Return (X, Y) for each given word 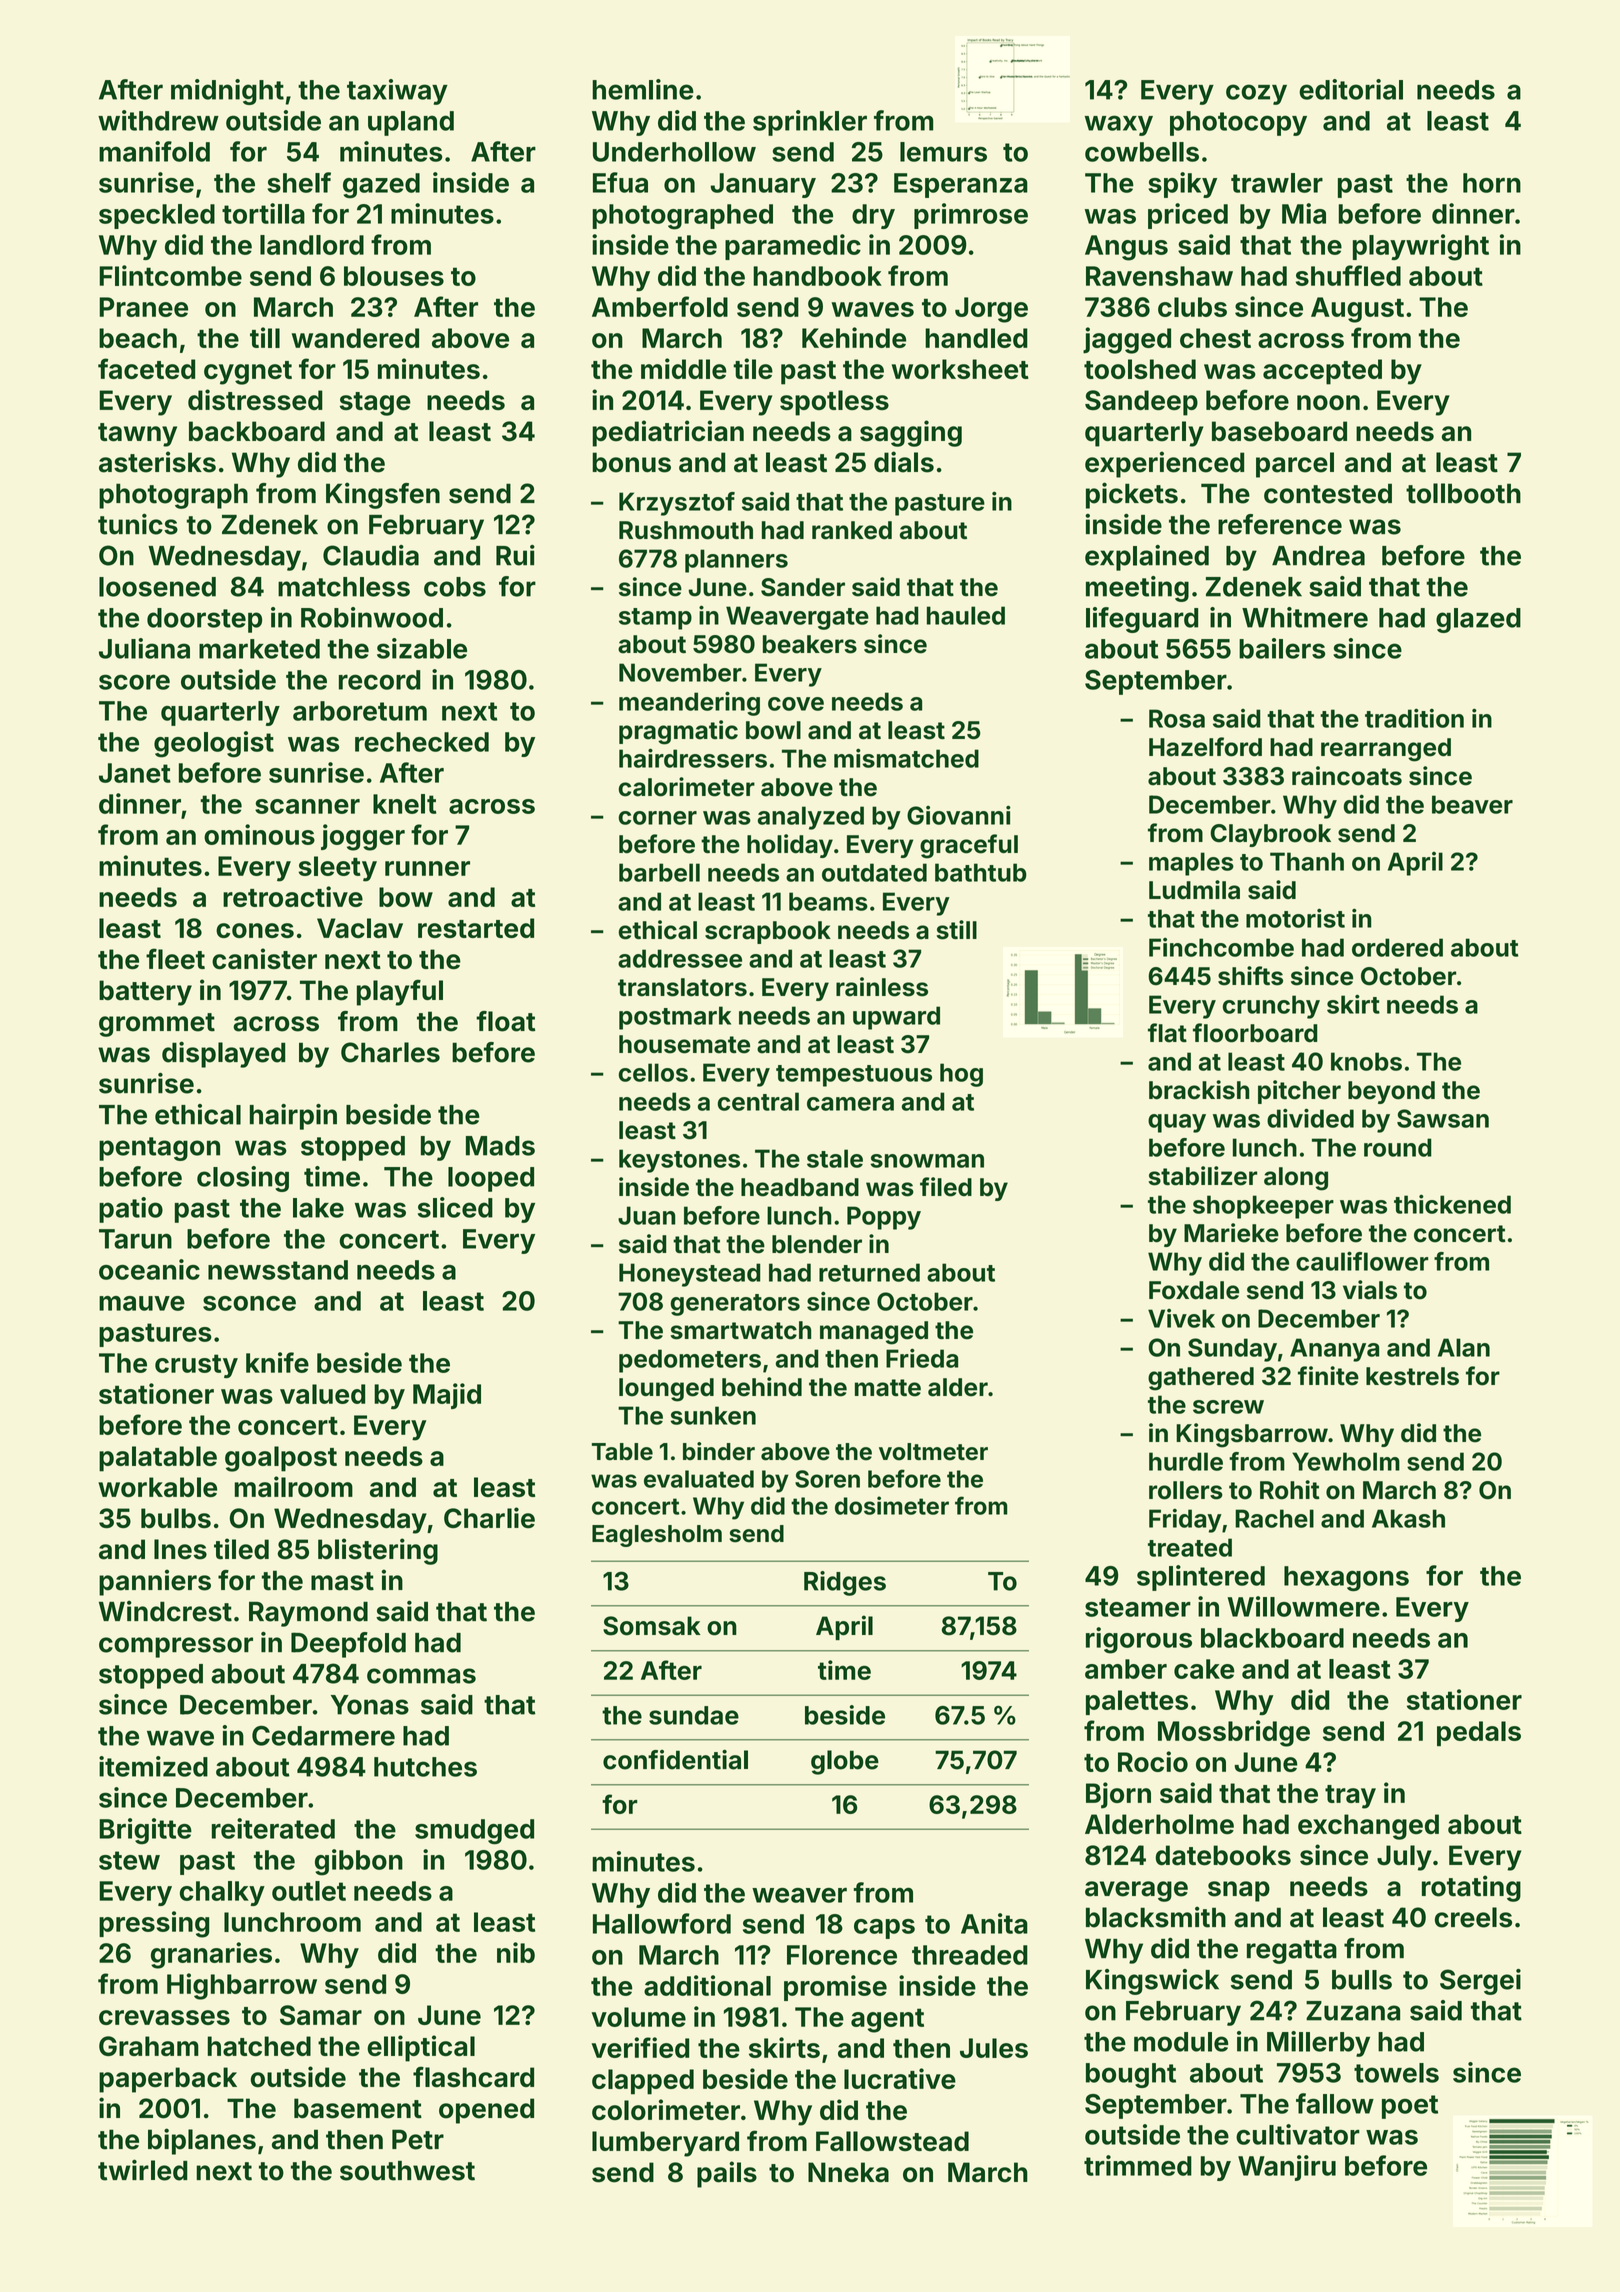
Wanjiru (1287, 2168)
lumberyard (665, 2144)
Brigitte (145, 1831)
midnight (227, 92)
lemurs (943, 152)
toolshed (1140, 369)
